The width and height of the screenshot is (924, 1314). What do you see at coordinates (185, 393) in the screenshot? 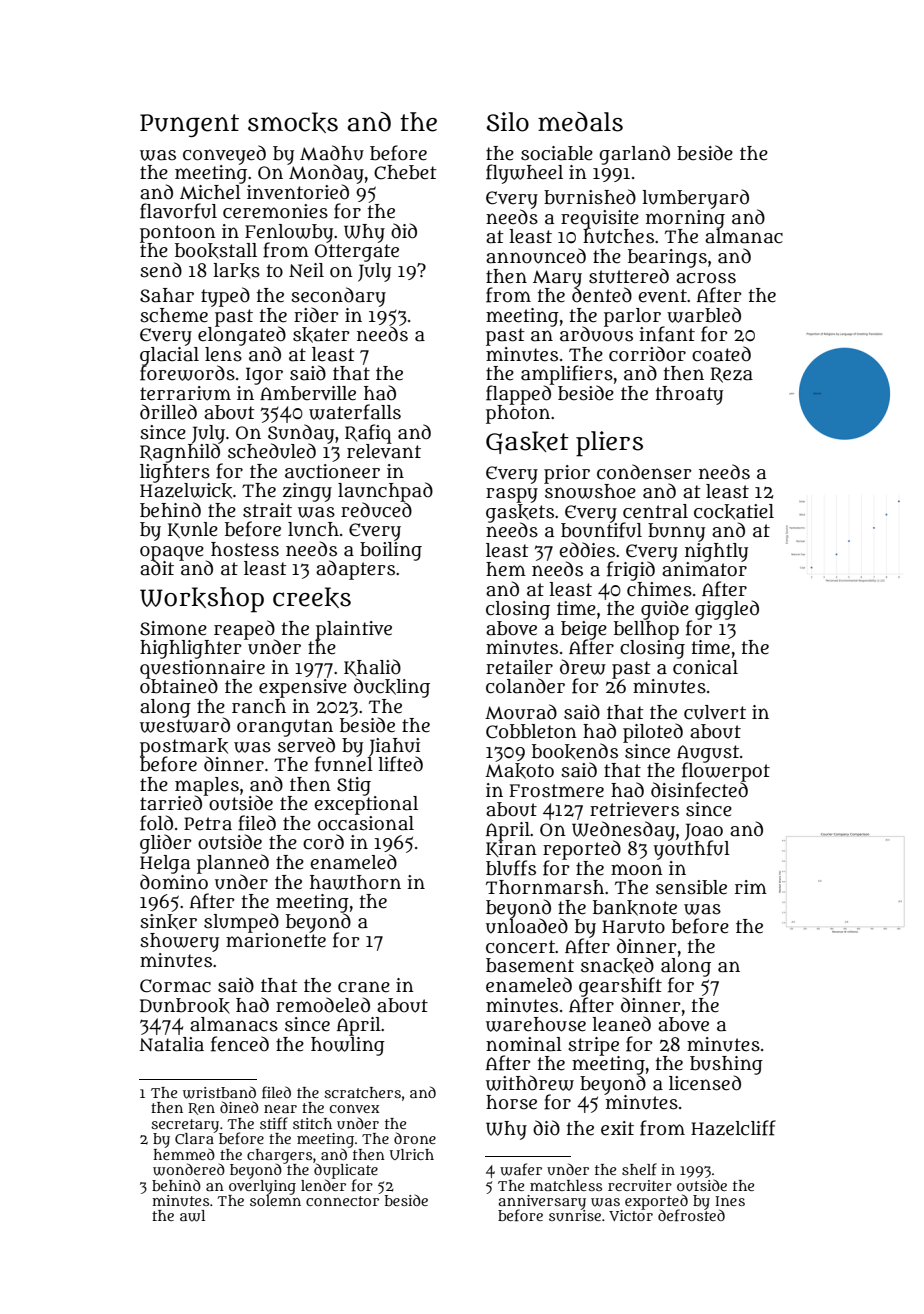
I see `terrarium` at bounding box center [185, 393].
